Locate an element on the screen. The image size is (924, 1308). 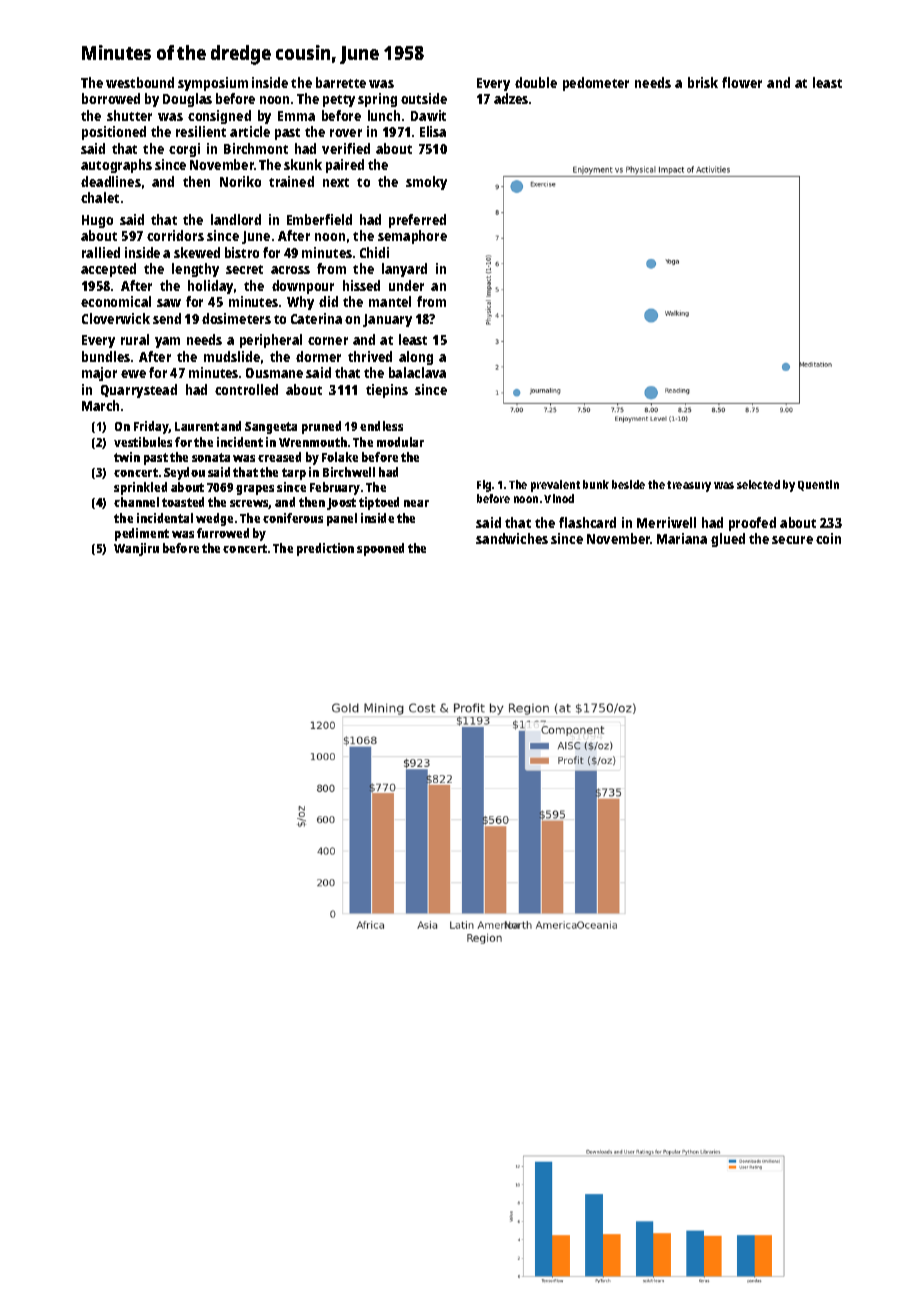
sonata is located at coordinates (211, 457).
